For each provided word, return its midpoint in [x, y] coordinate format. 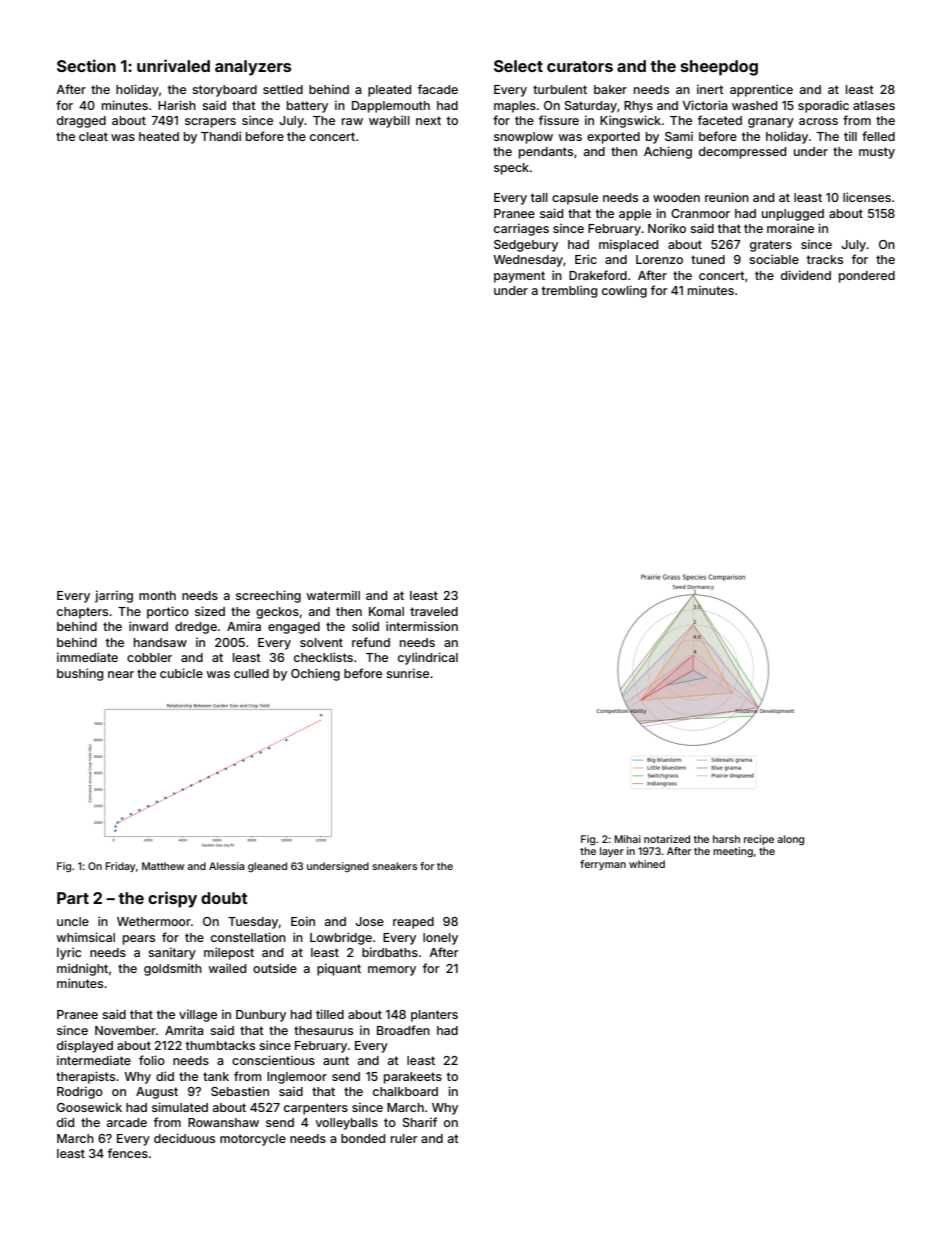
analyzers [253, 68]
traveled [434, 611]
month [157, 595]
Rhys [638, 107]
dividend [806, 275]
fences [128, 1153]
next [428, 120]
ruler [404, 1138]
